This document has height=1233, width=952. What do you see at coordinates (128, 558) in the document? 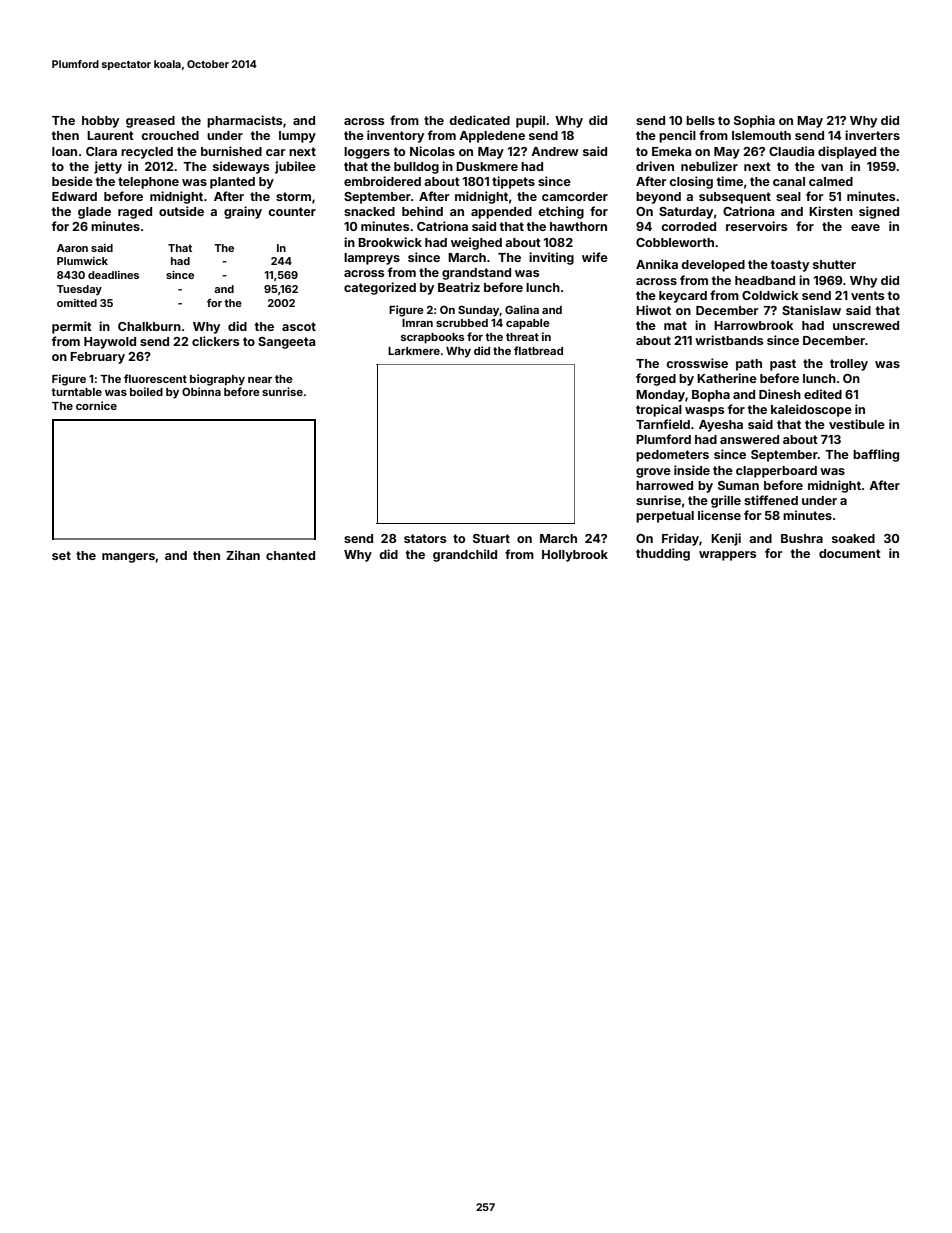
I see `mangers` at bounding box center [128, 558].
